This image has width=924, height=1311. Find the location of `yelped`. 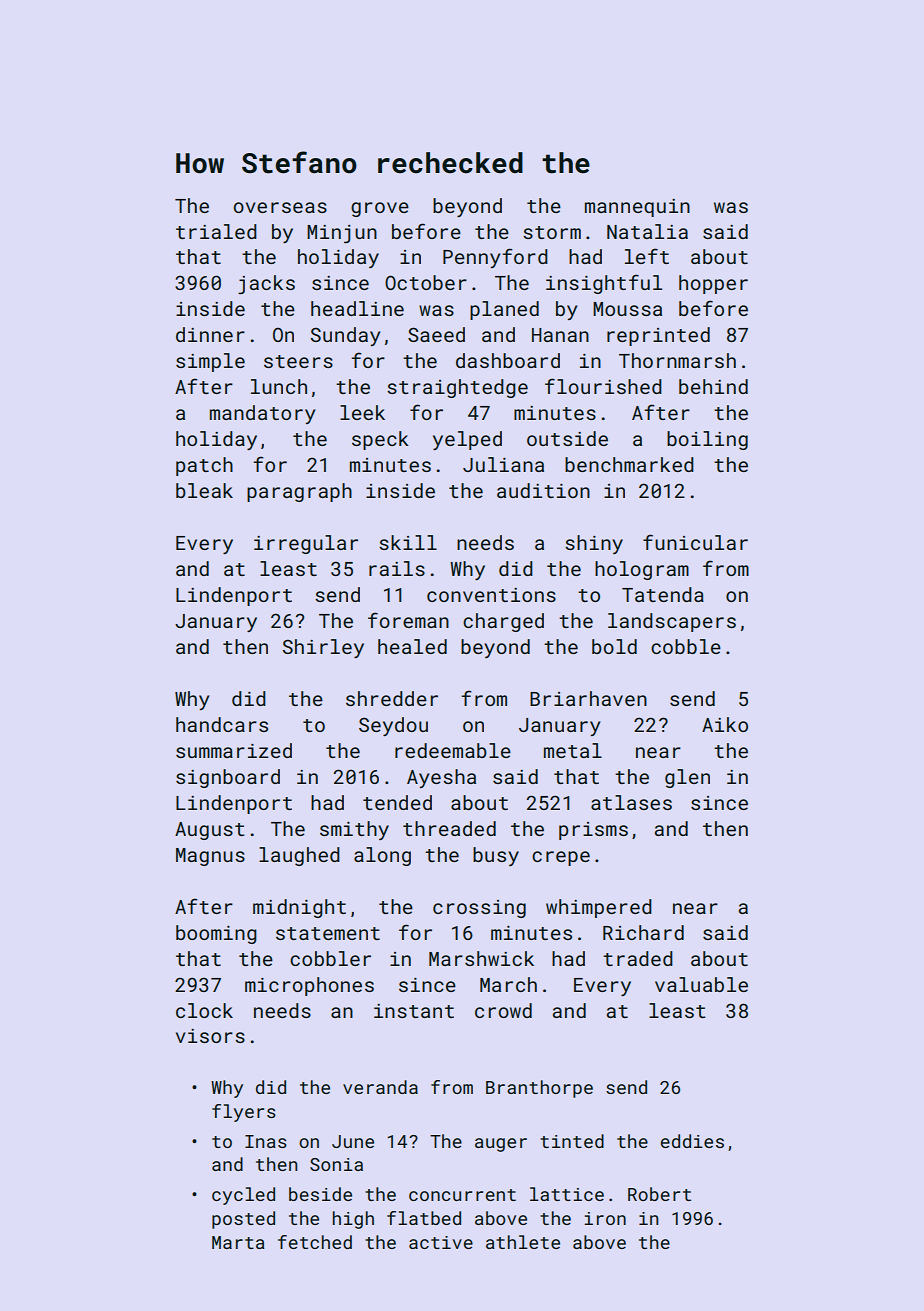

yelped is located at coordinates (467, 440).
